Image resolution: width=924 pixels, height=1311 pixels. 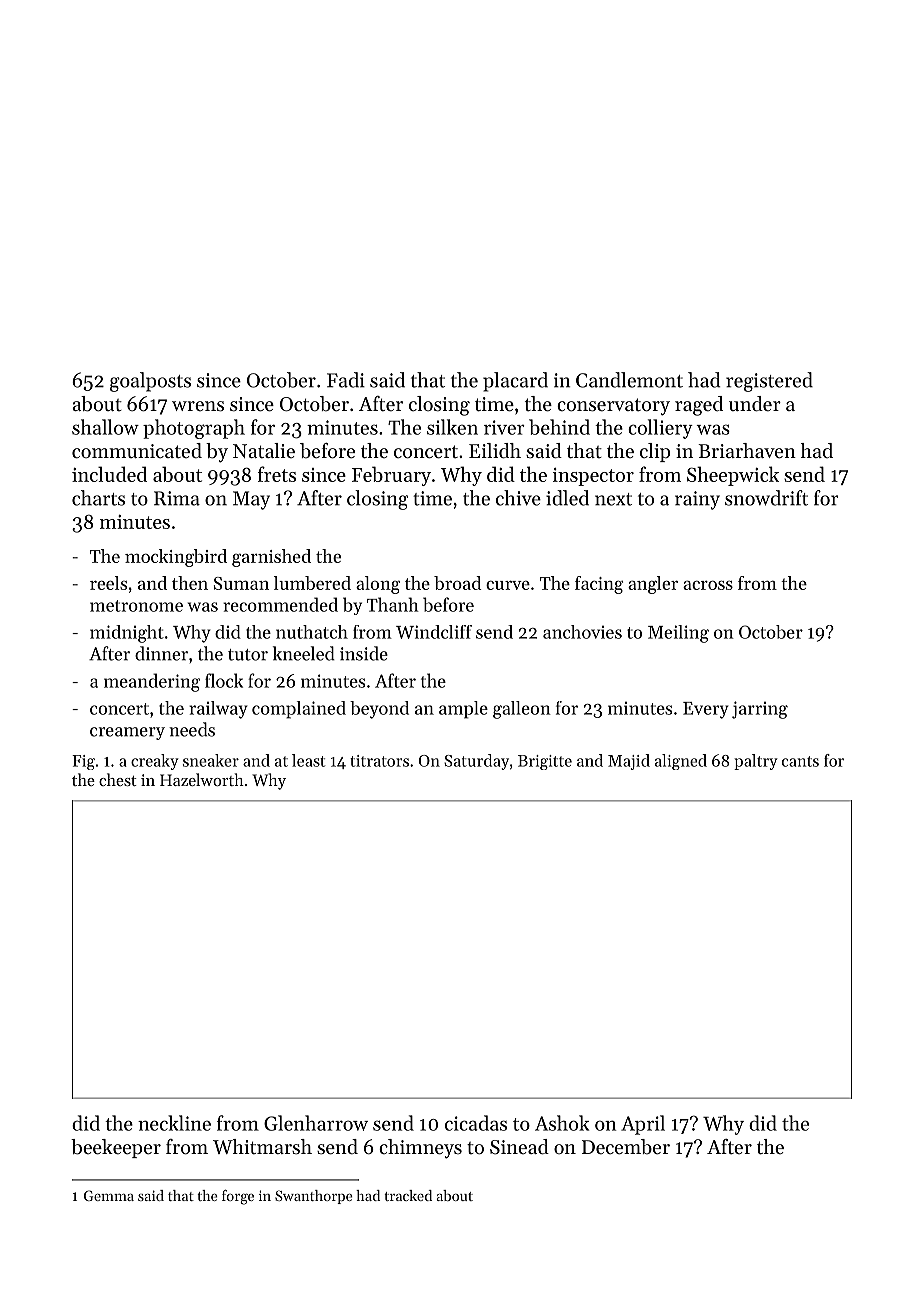 What do you see at coordinates (476, 1123) in the screenshot?
I see `cicadas` at bounding box center [476, 1123].
